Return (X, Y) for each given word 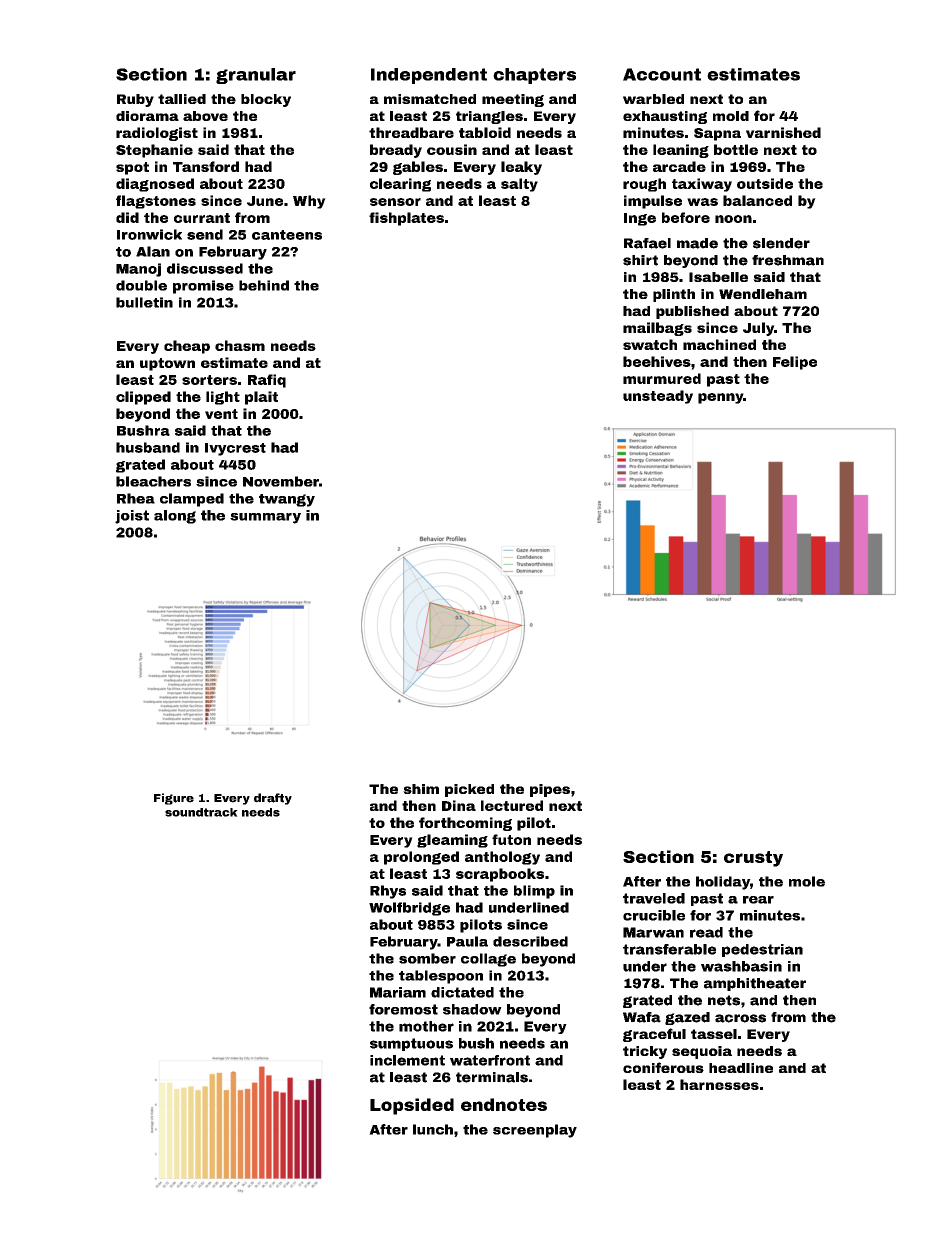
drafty (273, 799)
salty (519, 185)
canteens (287, 235)
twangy (287, 500)
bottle (736, 149)
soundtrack (201, 812)
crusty (753, 859)
